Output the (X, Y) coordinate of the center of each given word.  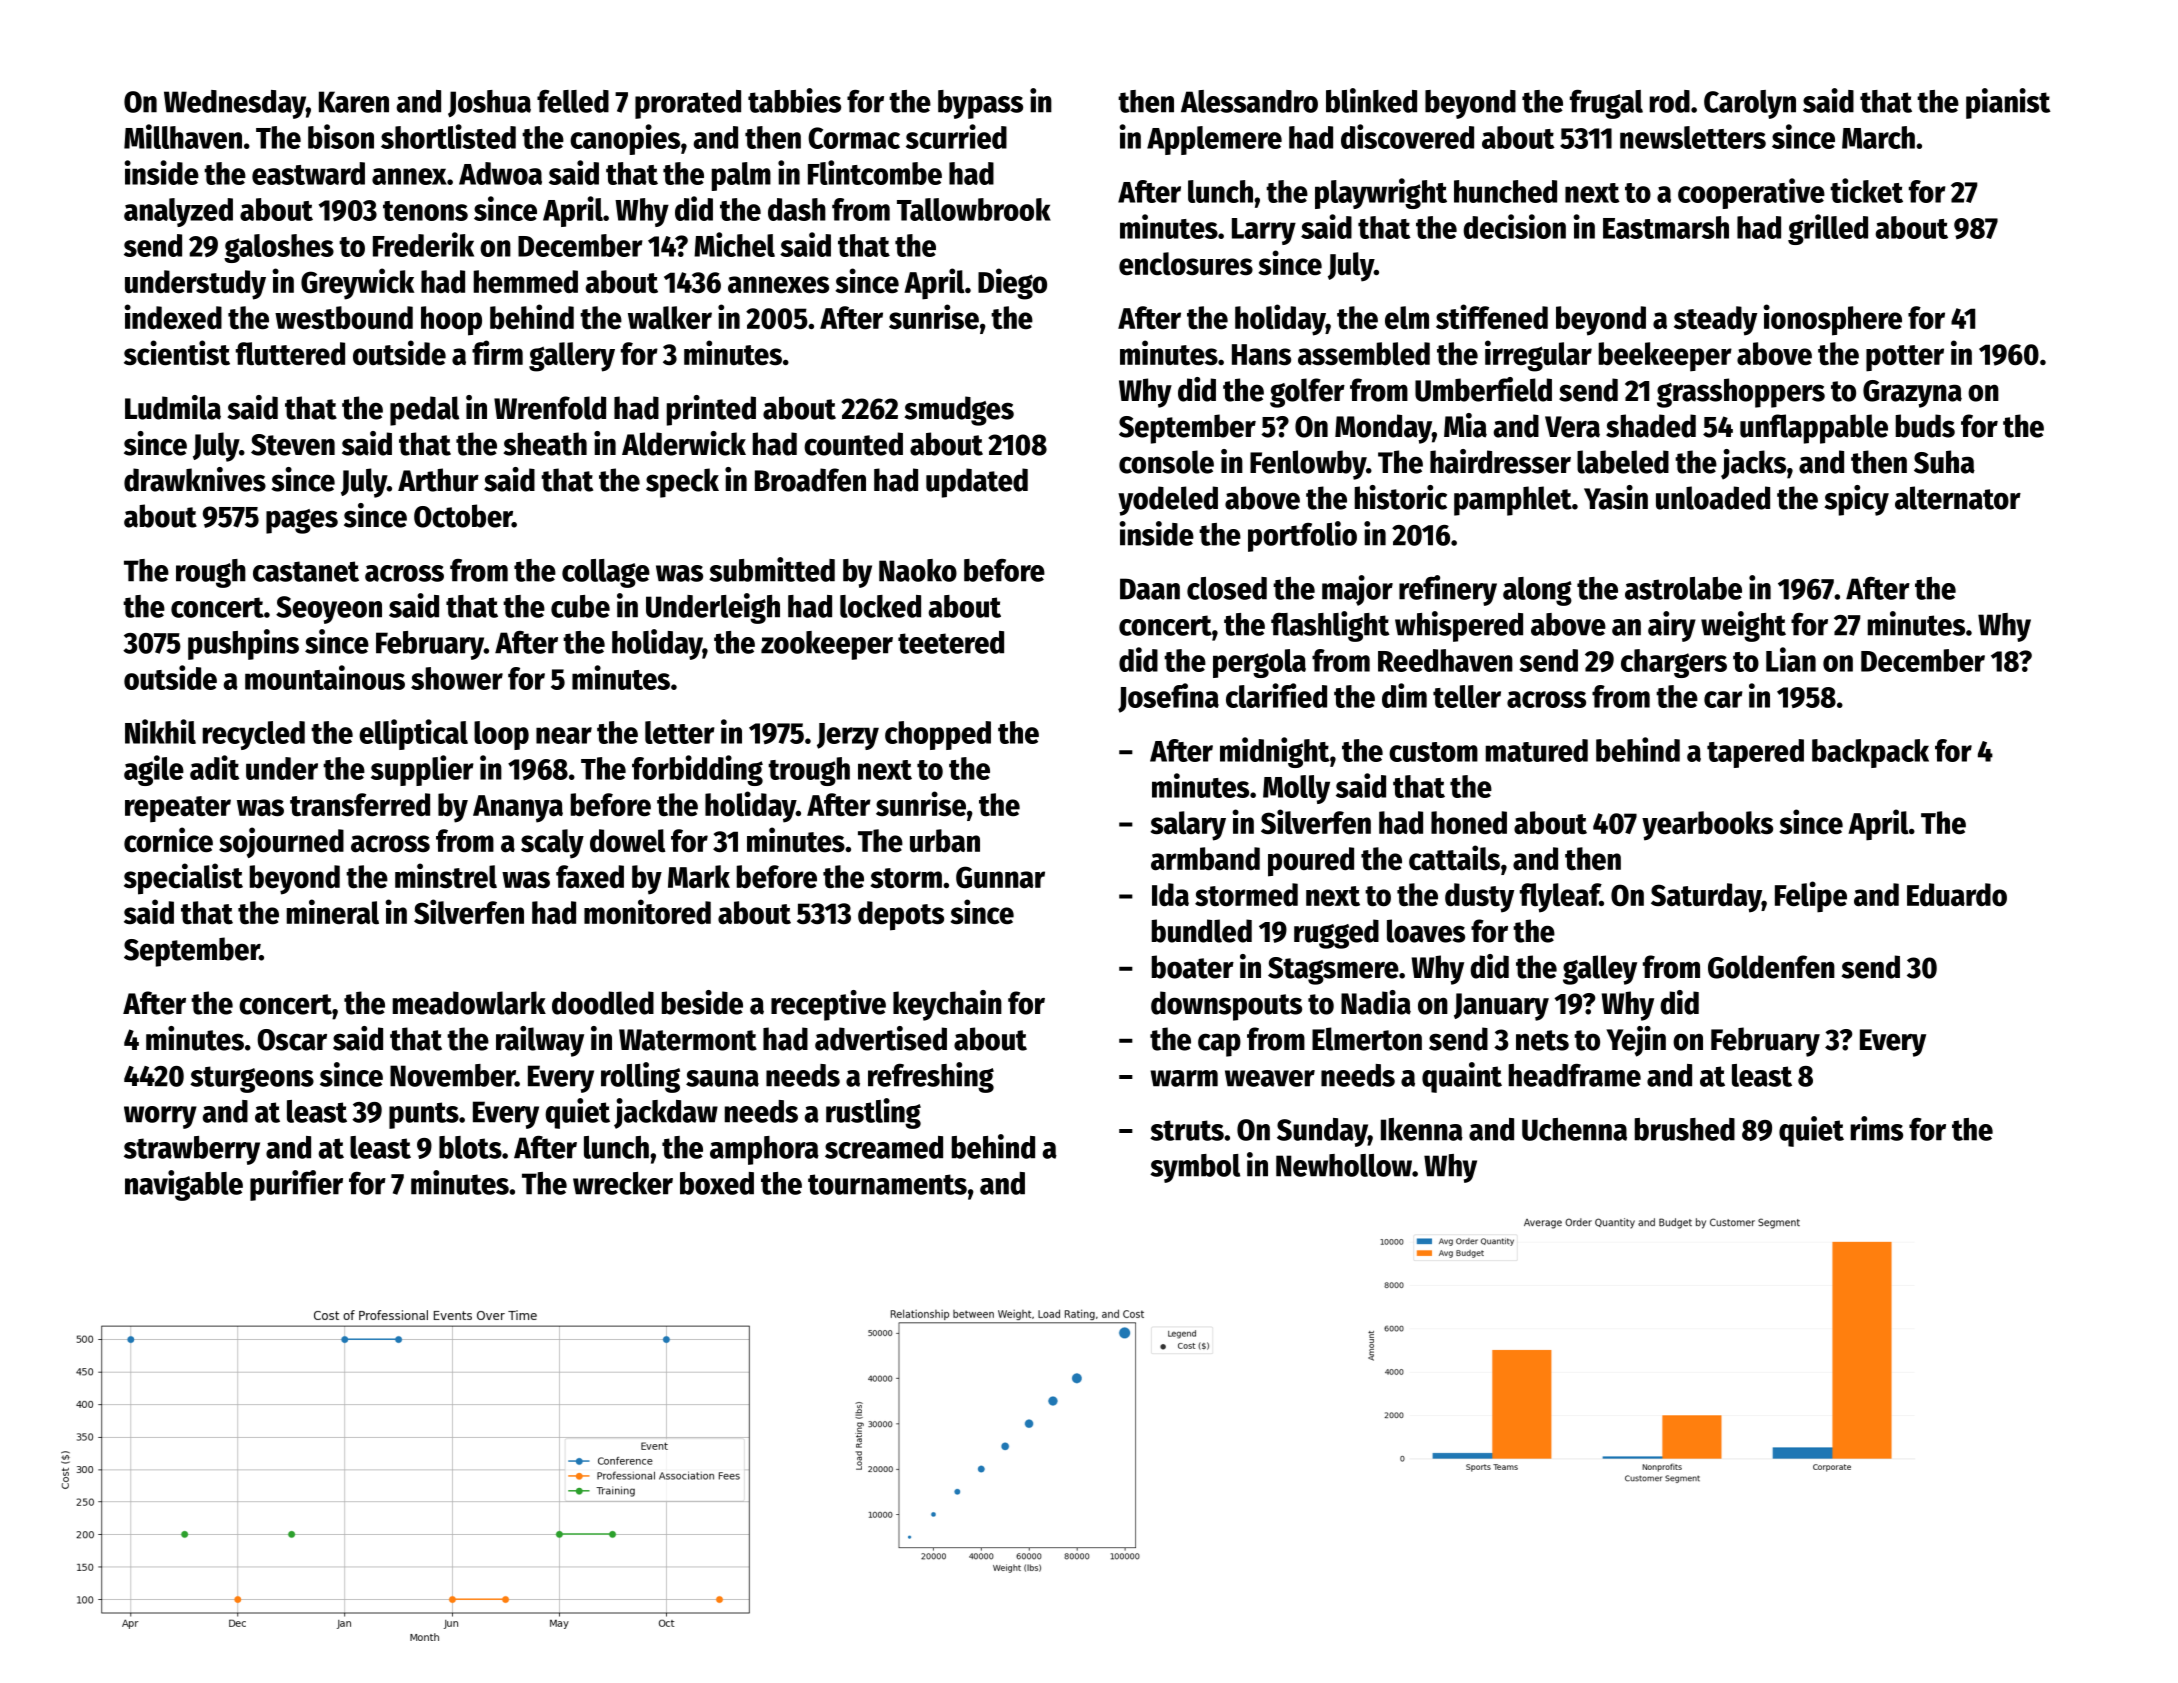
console (1166, 462)
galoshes (279, 248)
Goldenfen (1771, 967)
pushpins (243, 644)
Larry (1264, 231)
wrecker (623, 1183)
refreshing (931, 1077)
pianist (2008, 103)
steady (1715, 321)
